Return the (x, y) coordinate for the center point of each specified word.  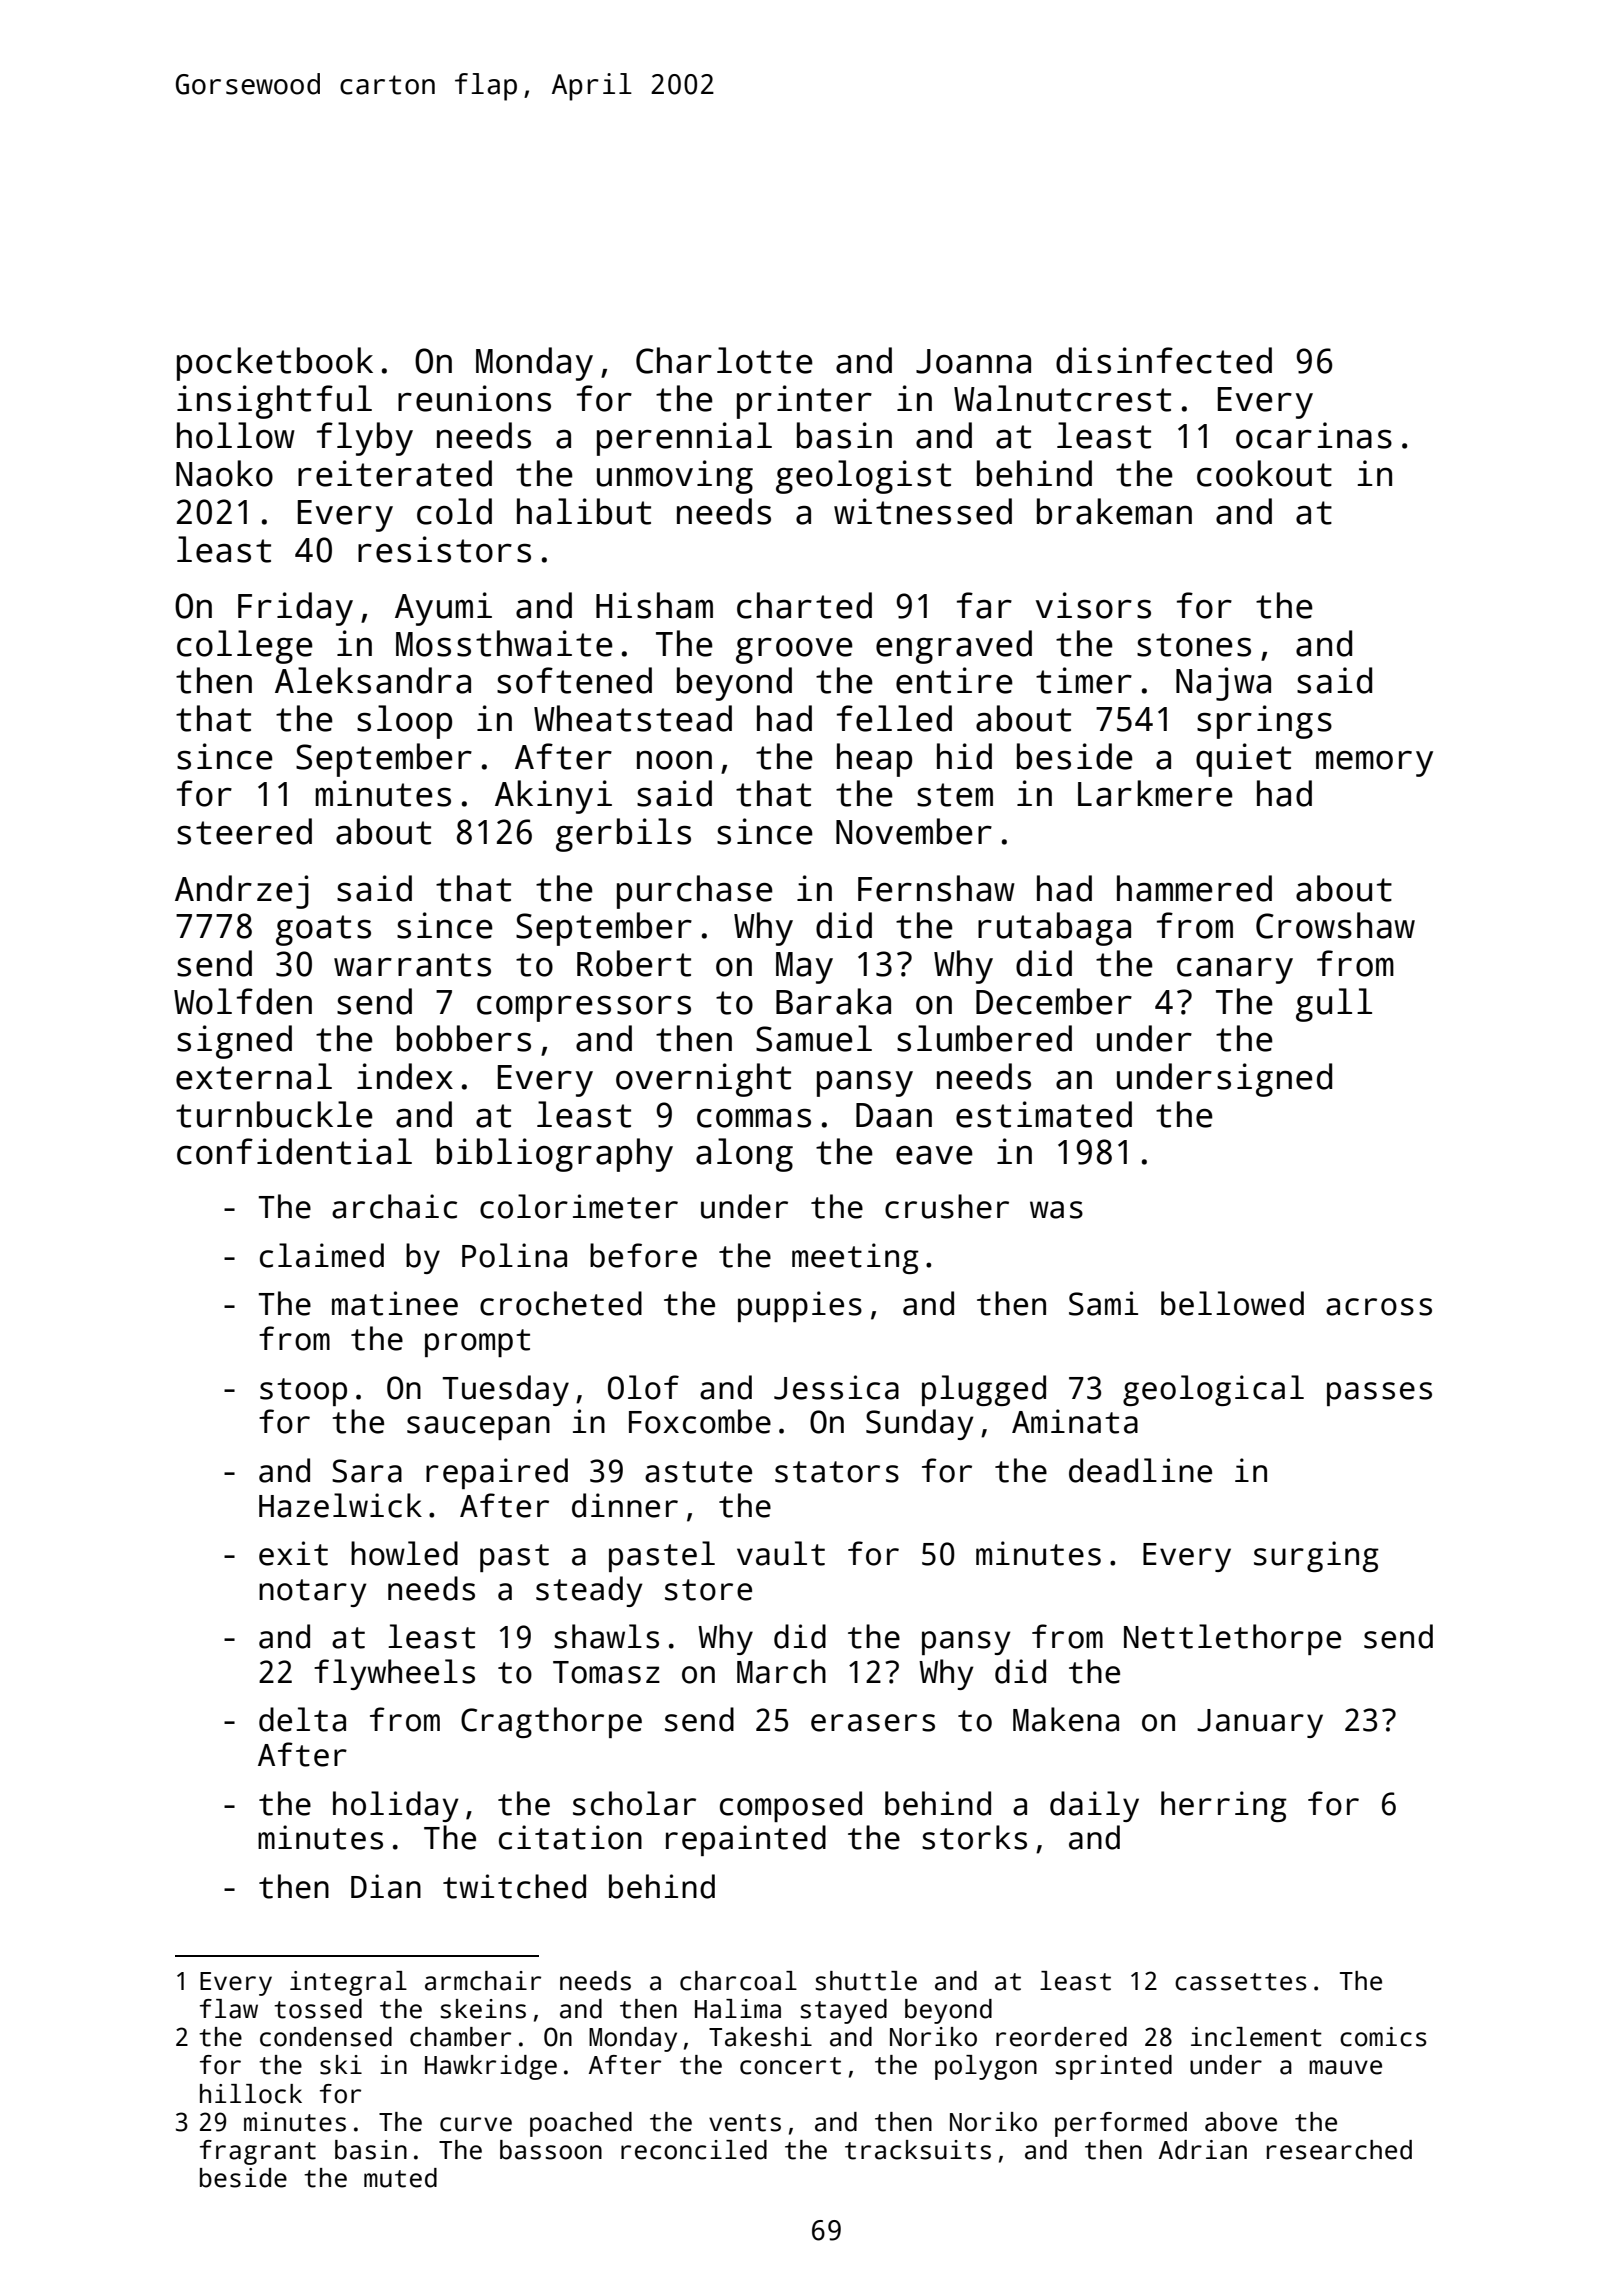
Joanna (973, 361)
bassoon (551, 2150)
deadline (1140, 1470)
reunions (474, 398)
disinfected (1164, 360)
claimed (322, 1255)
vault (781, 1553)
